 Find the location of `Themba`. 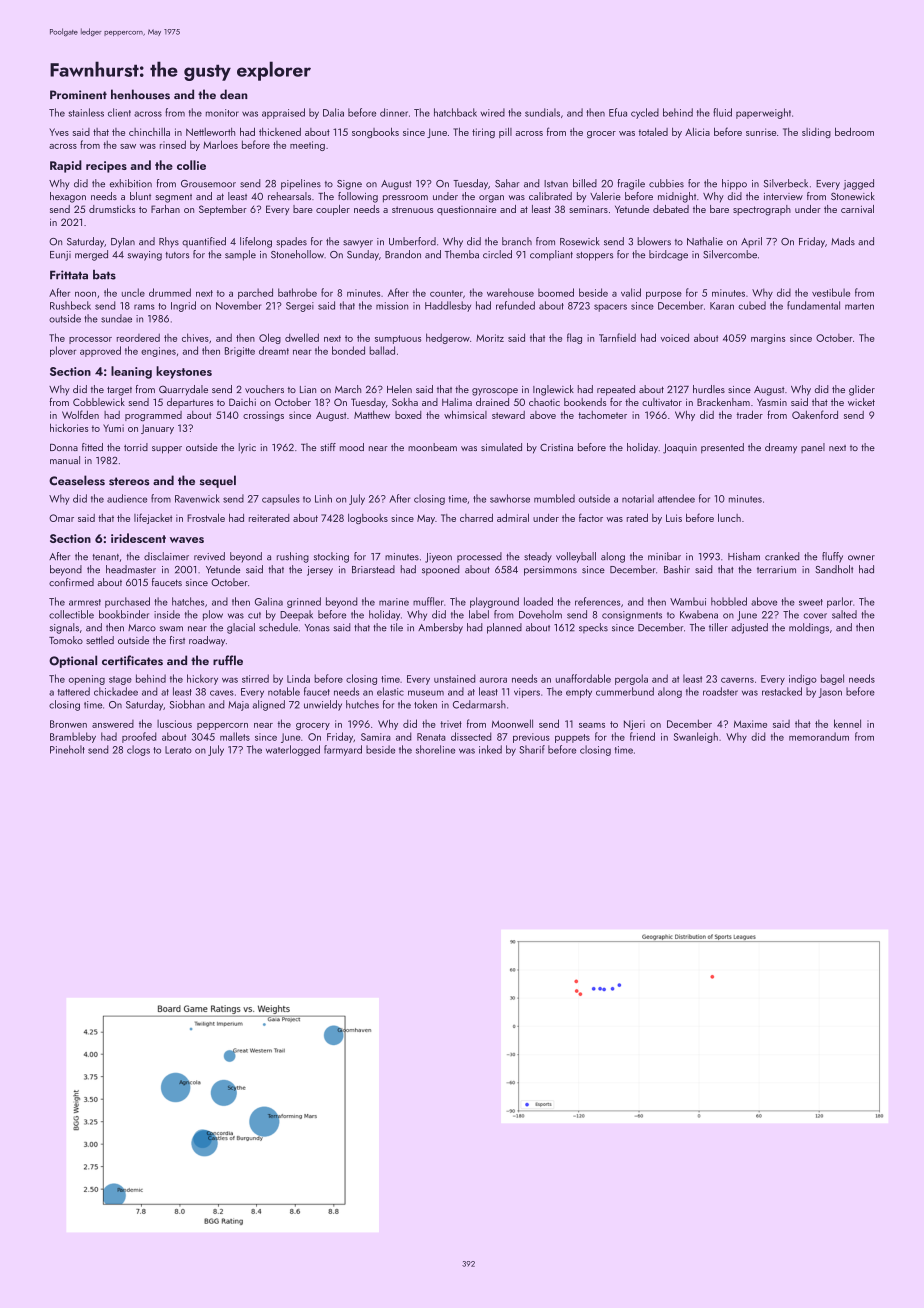

Themba is located at coordinates (462, 254).
